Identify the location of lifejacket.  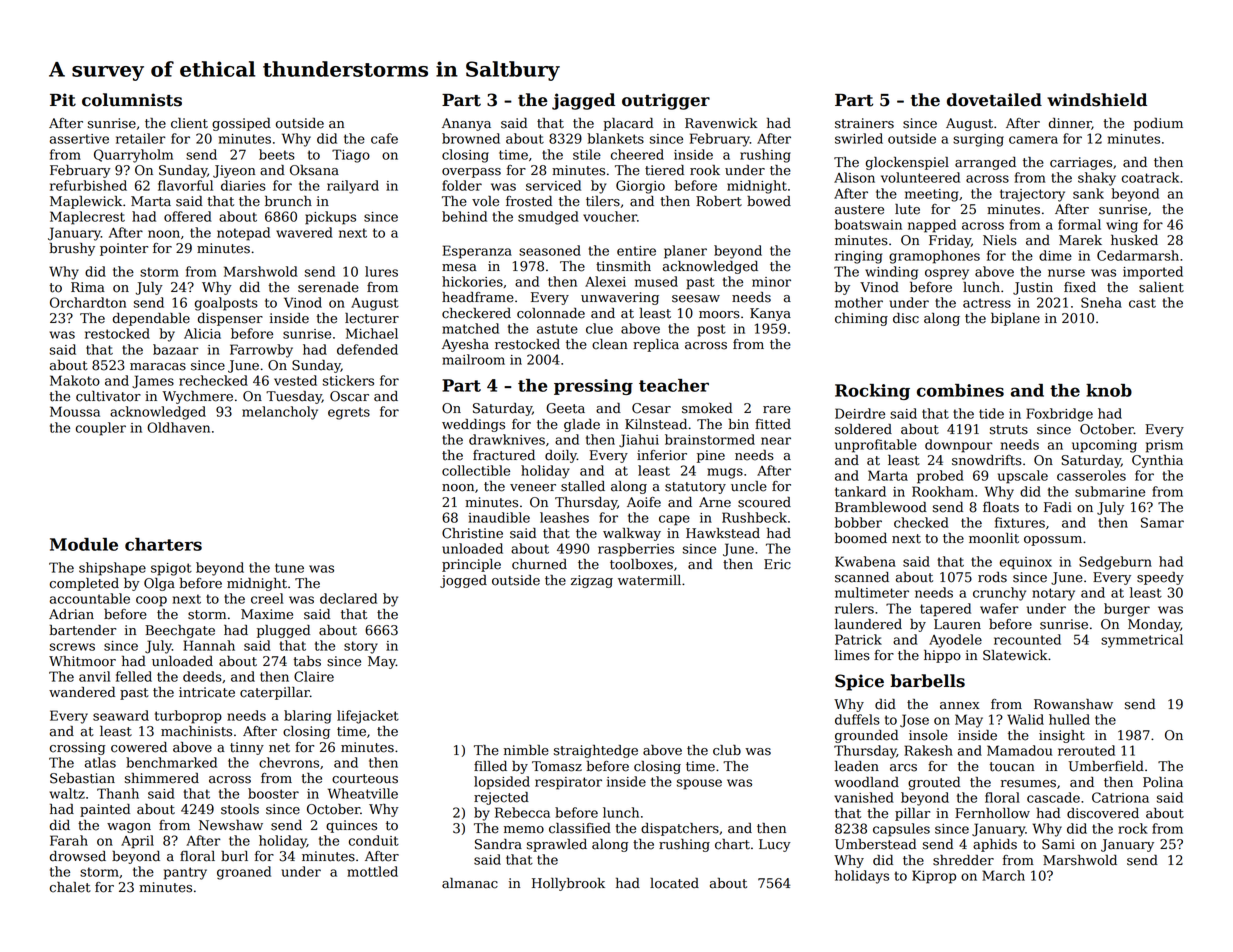
(368, 717).
